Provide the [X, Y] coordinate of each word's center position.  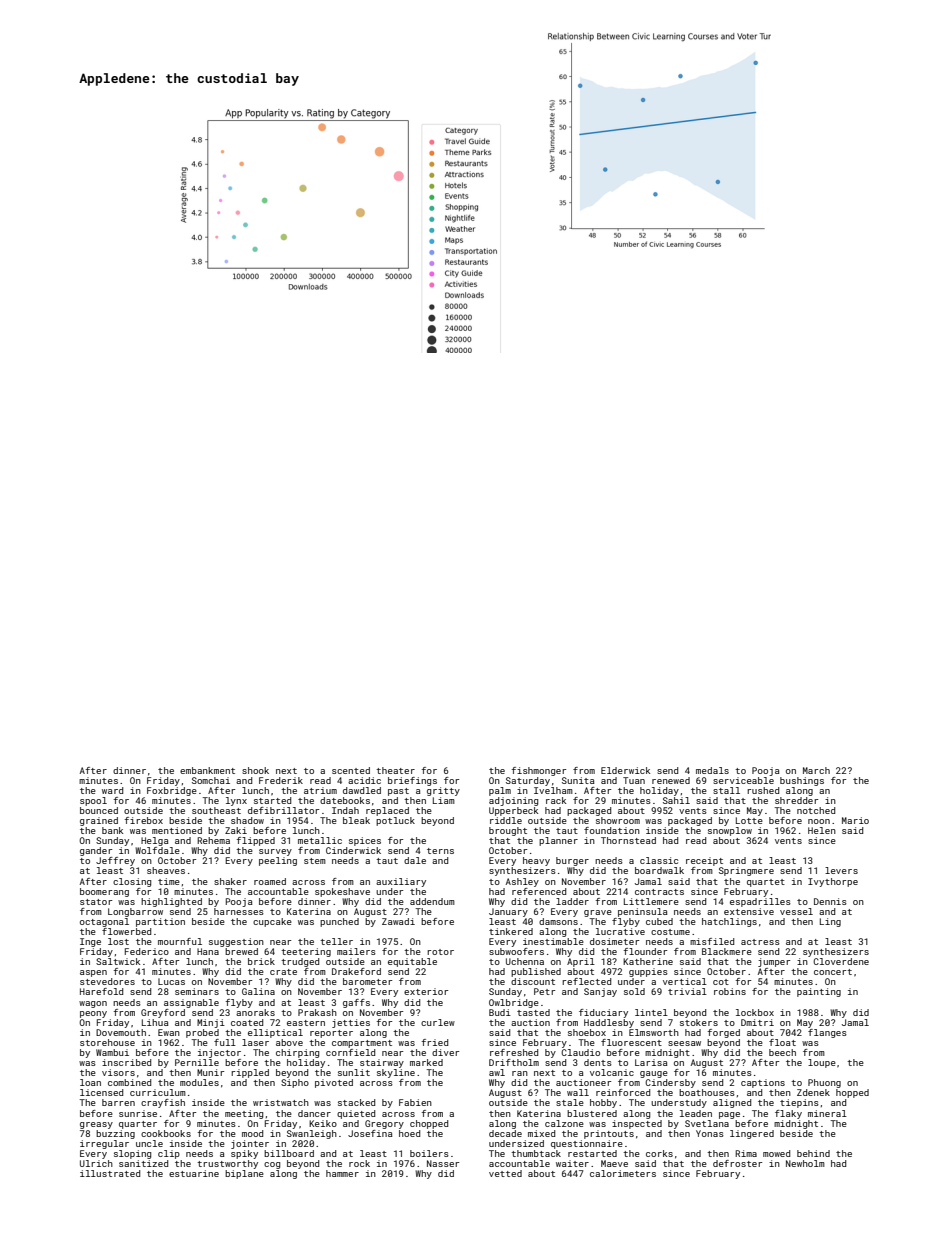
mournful [180, 941]
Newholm [805, 1163]
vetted [505, 1173]
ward [112, 790]
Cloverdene [841, 961]
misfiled [712, 941]
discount [533, 981]
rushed [763, 790]
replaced [387, 811]
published [536, 972]
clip [169, 1154]
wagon [93, 1004]
